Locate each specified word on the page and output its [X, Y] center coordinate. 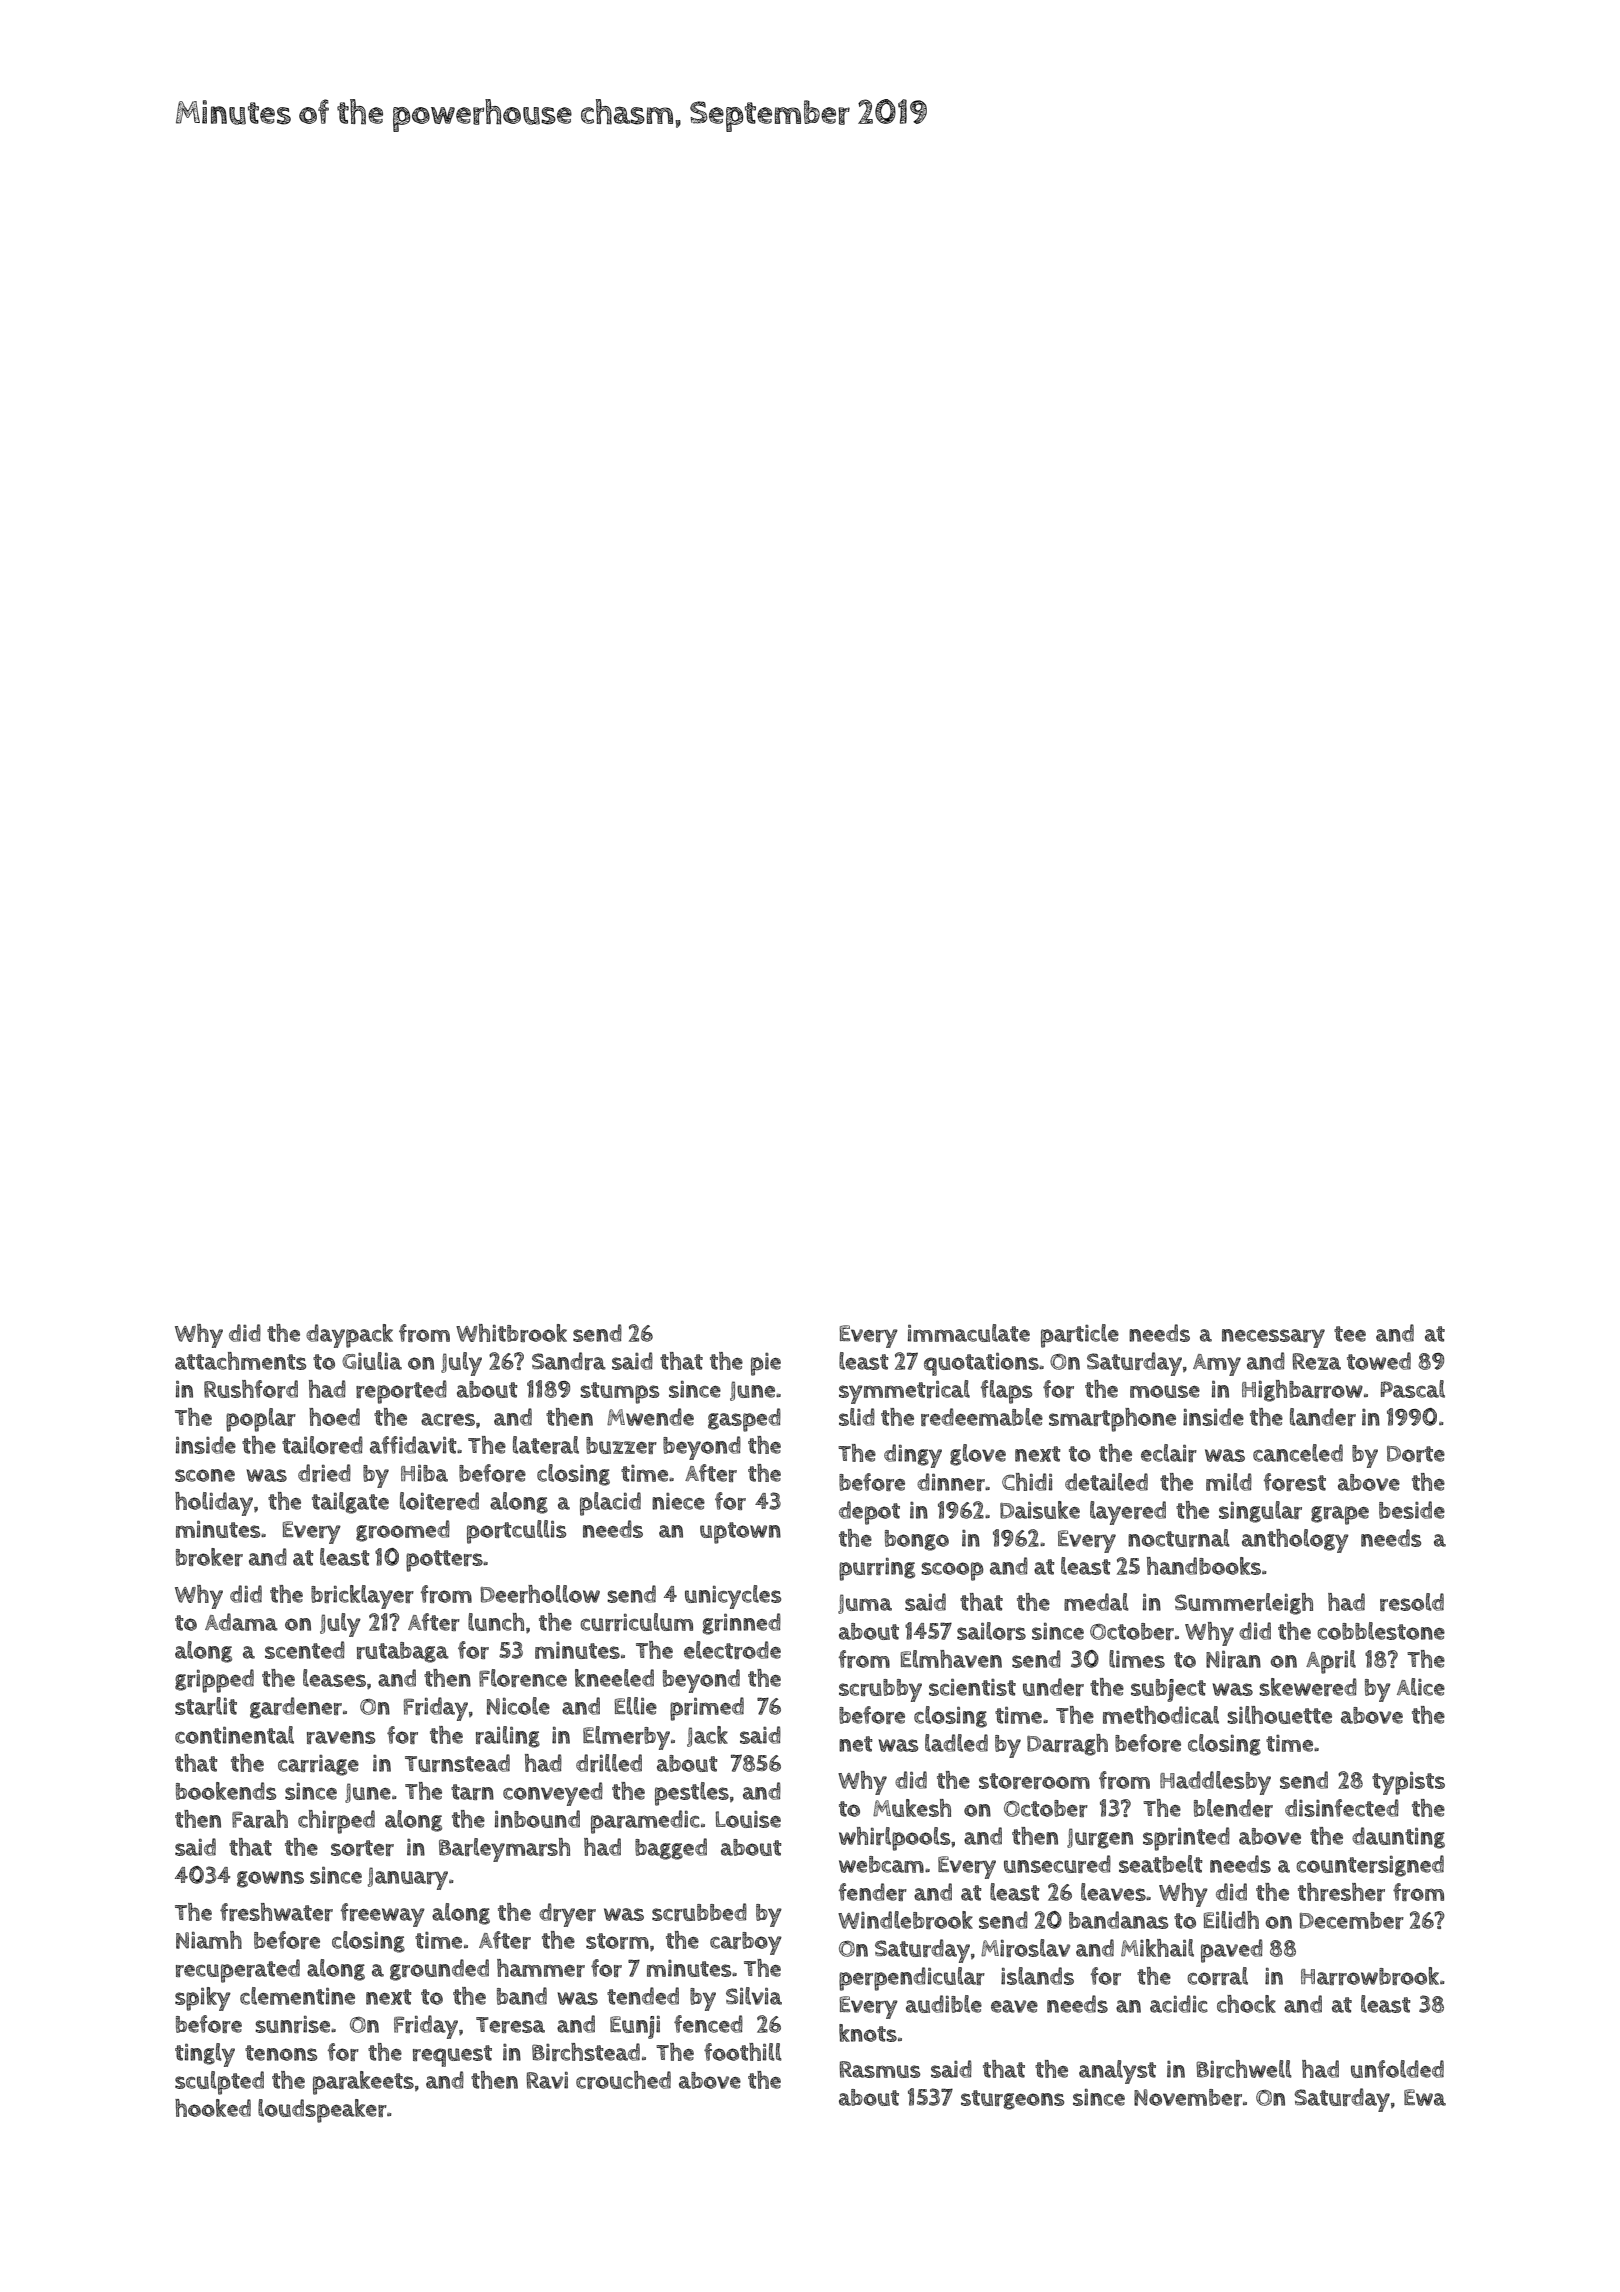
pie [766, 1364]
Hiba [424, 1473]
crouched [623, 2080]
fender [873, 1892]
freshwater [276, 1912]
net [855, 1744]
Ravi [547, 2080]
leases [334, 1678]
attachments [240, 1361]
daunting [1398, 1838]
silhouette [1279, 1715]
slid [857, 1417]
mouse [1165, 1391]
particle [1080, 1336]
